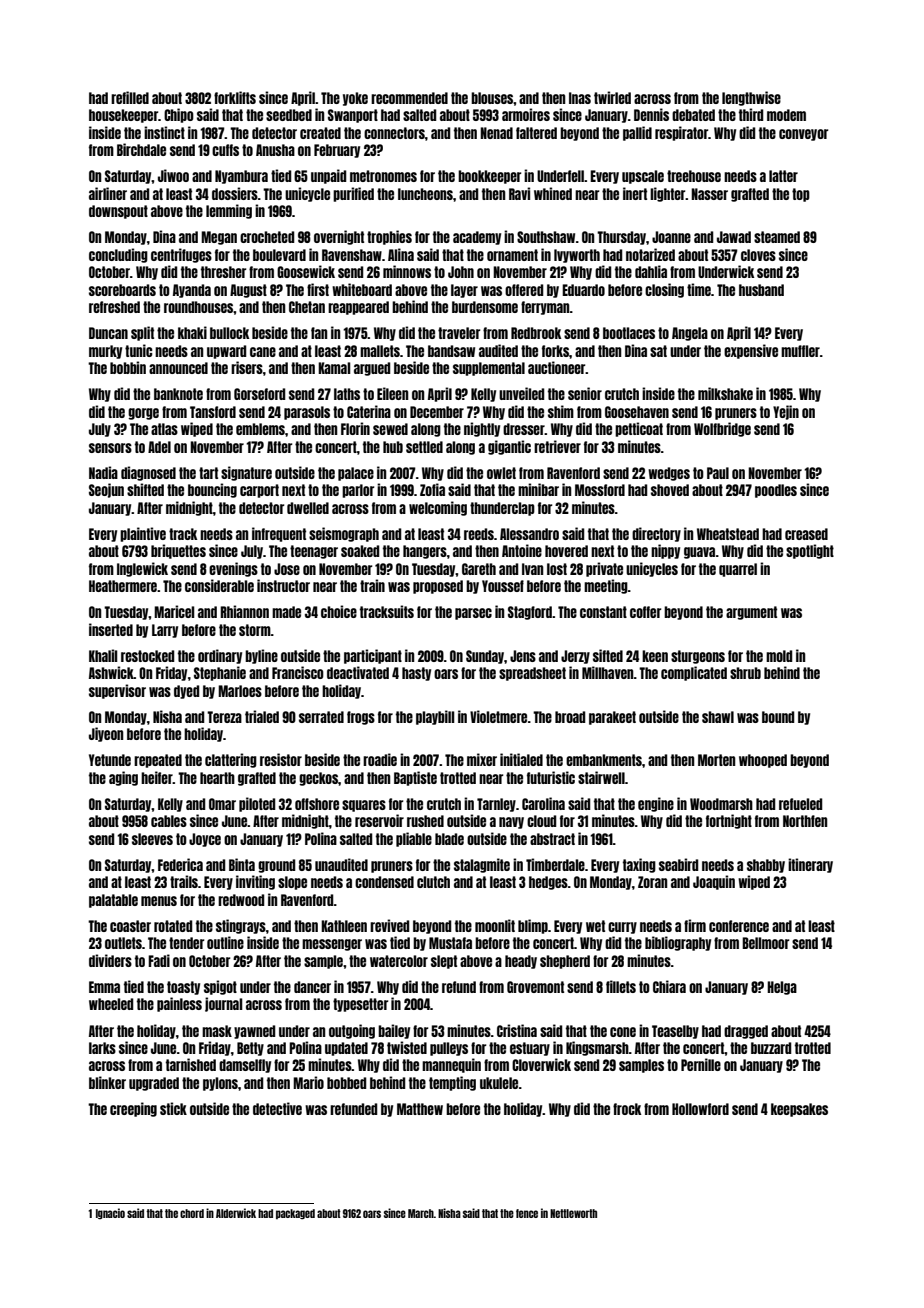 The height and width of the image is (1308, 924). Describe the element at coordinates (181, 255) in the image. I see `centrifuges` at that location.
